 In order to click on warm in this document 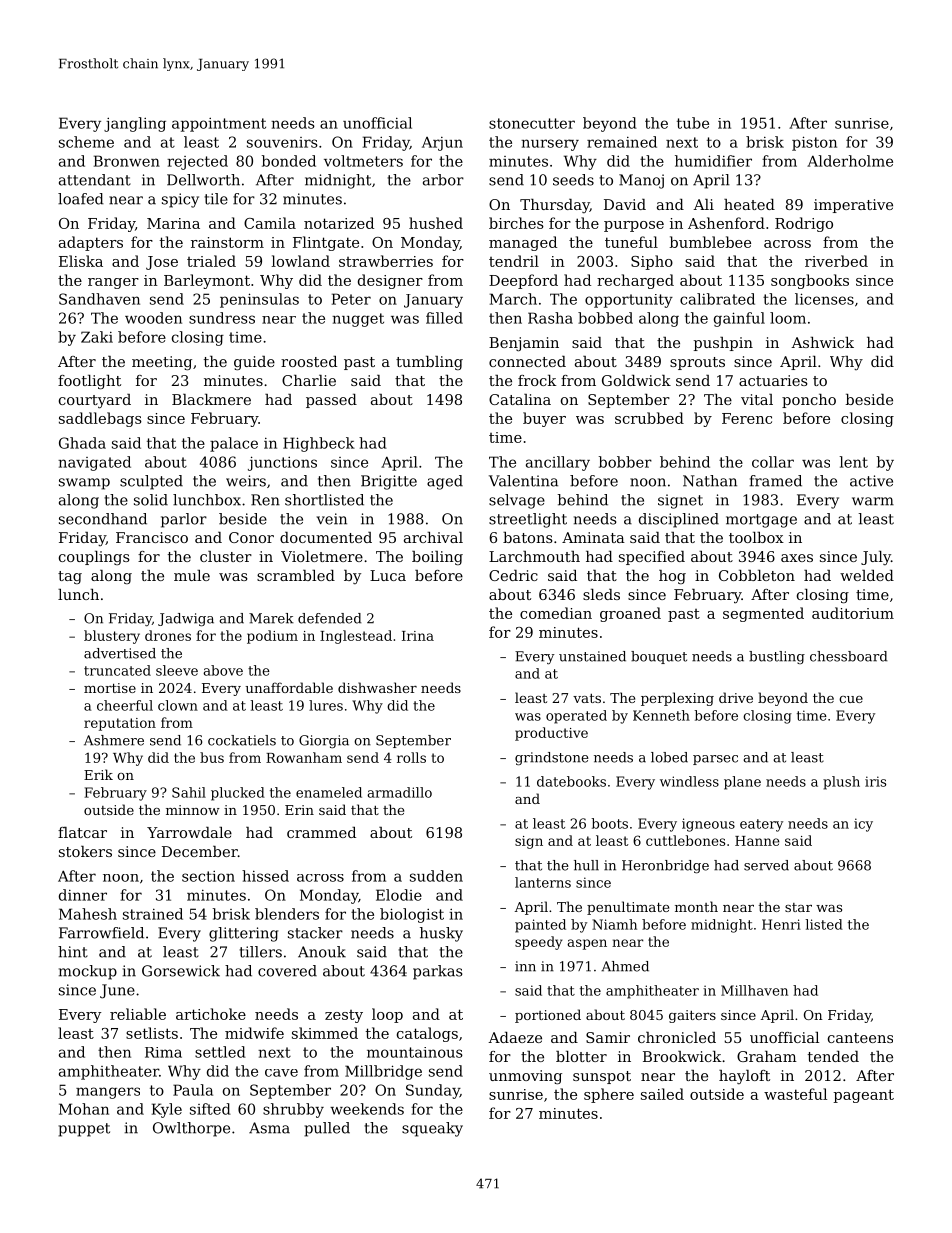, I will do `click(873, 501)`.
